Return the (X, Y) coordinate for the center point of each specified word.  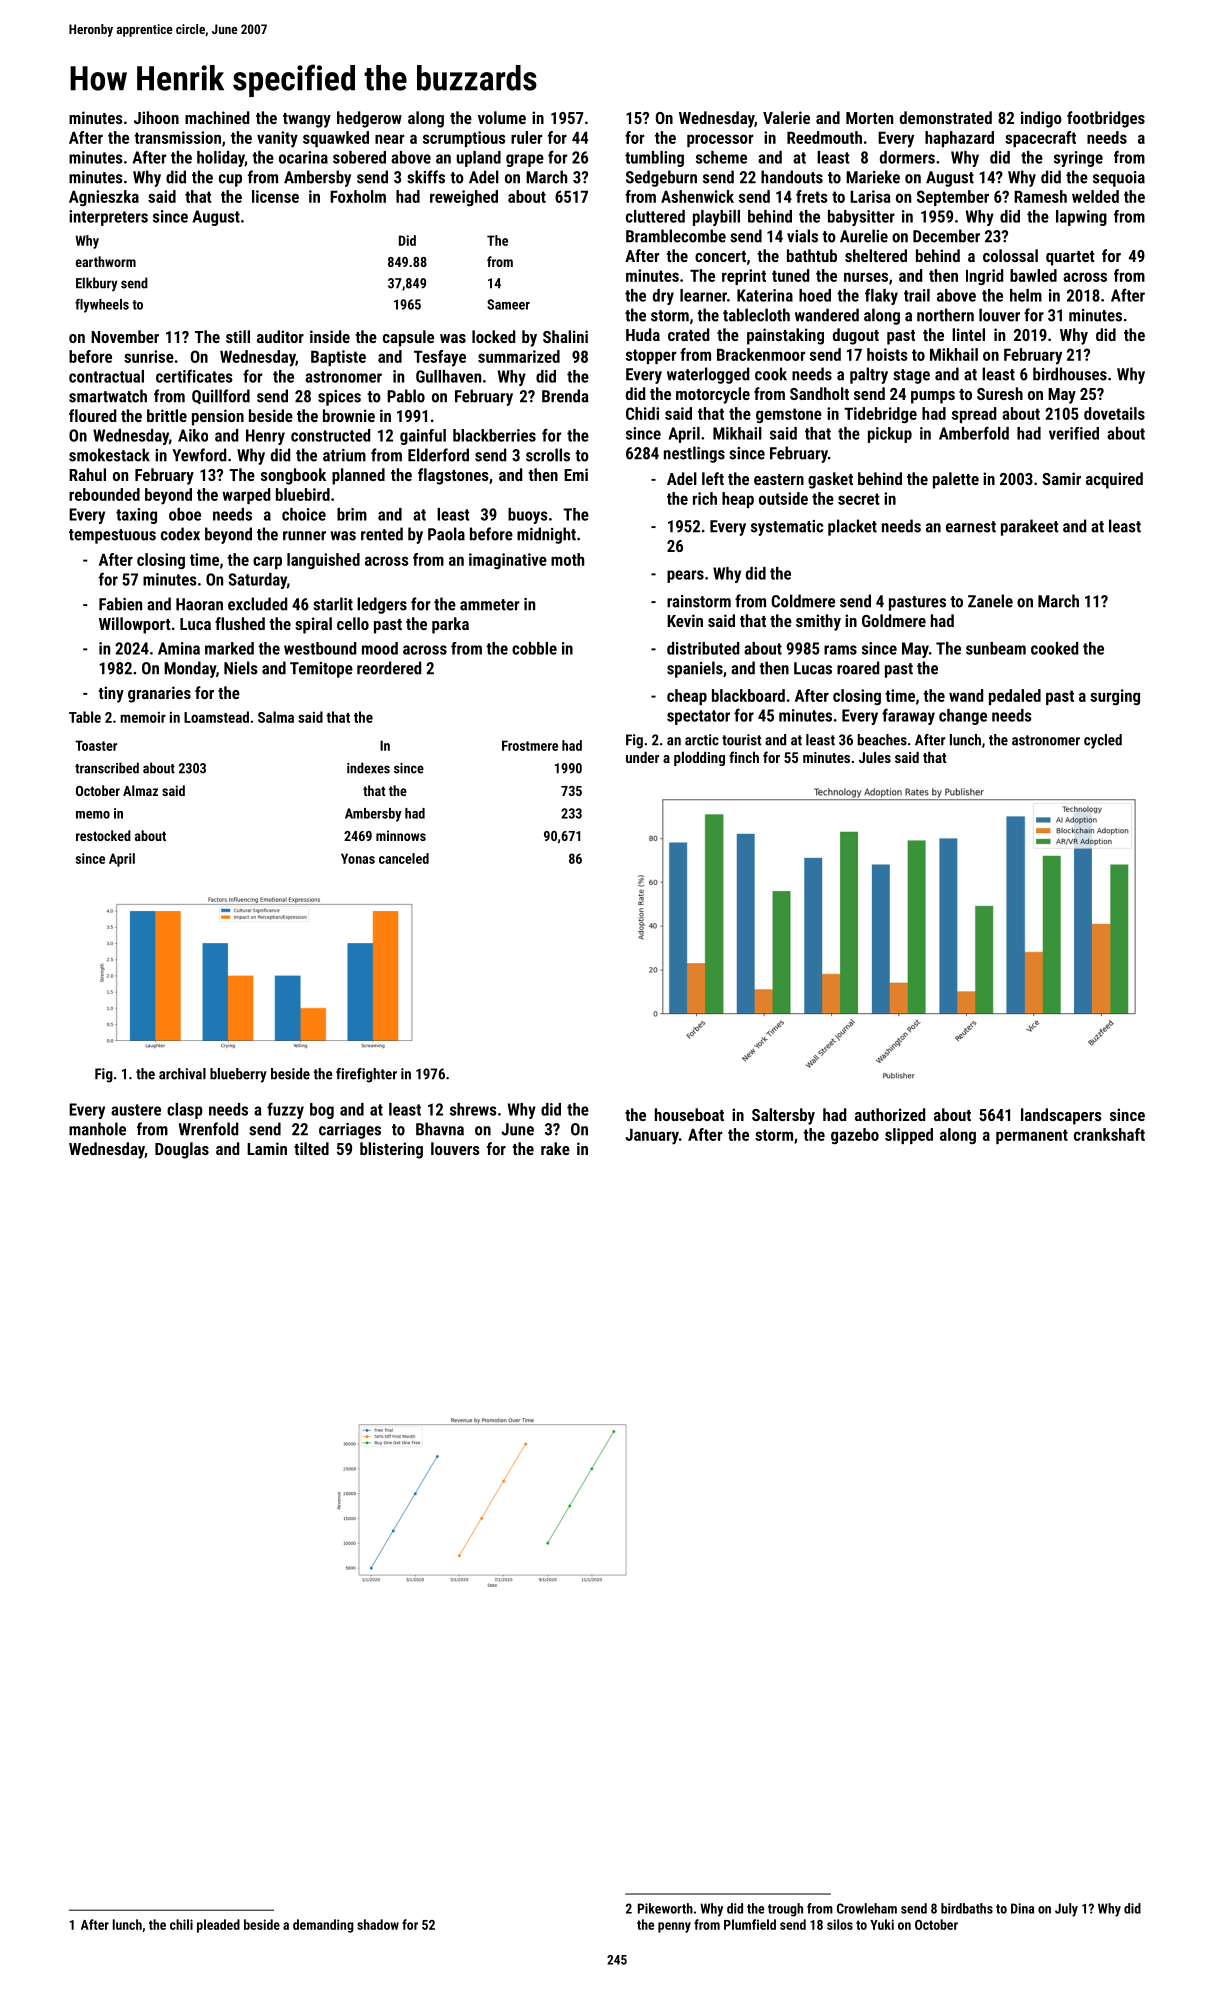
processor (720, 140)
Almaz (140, 790)
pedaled (1015, 697)
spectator (698, 717)
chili (181, 1924)
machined (217, 117)
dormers (907, 157)
